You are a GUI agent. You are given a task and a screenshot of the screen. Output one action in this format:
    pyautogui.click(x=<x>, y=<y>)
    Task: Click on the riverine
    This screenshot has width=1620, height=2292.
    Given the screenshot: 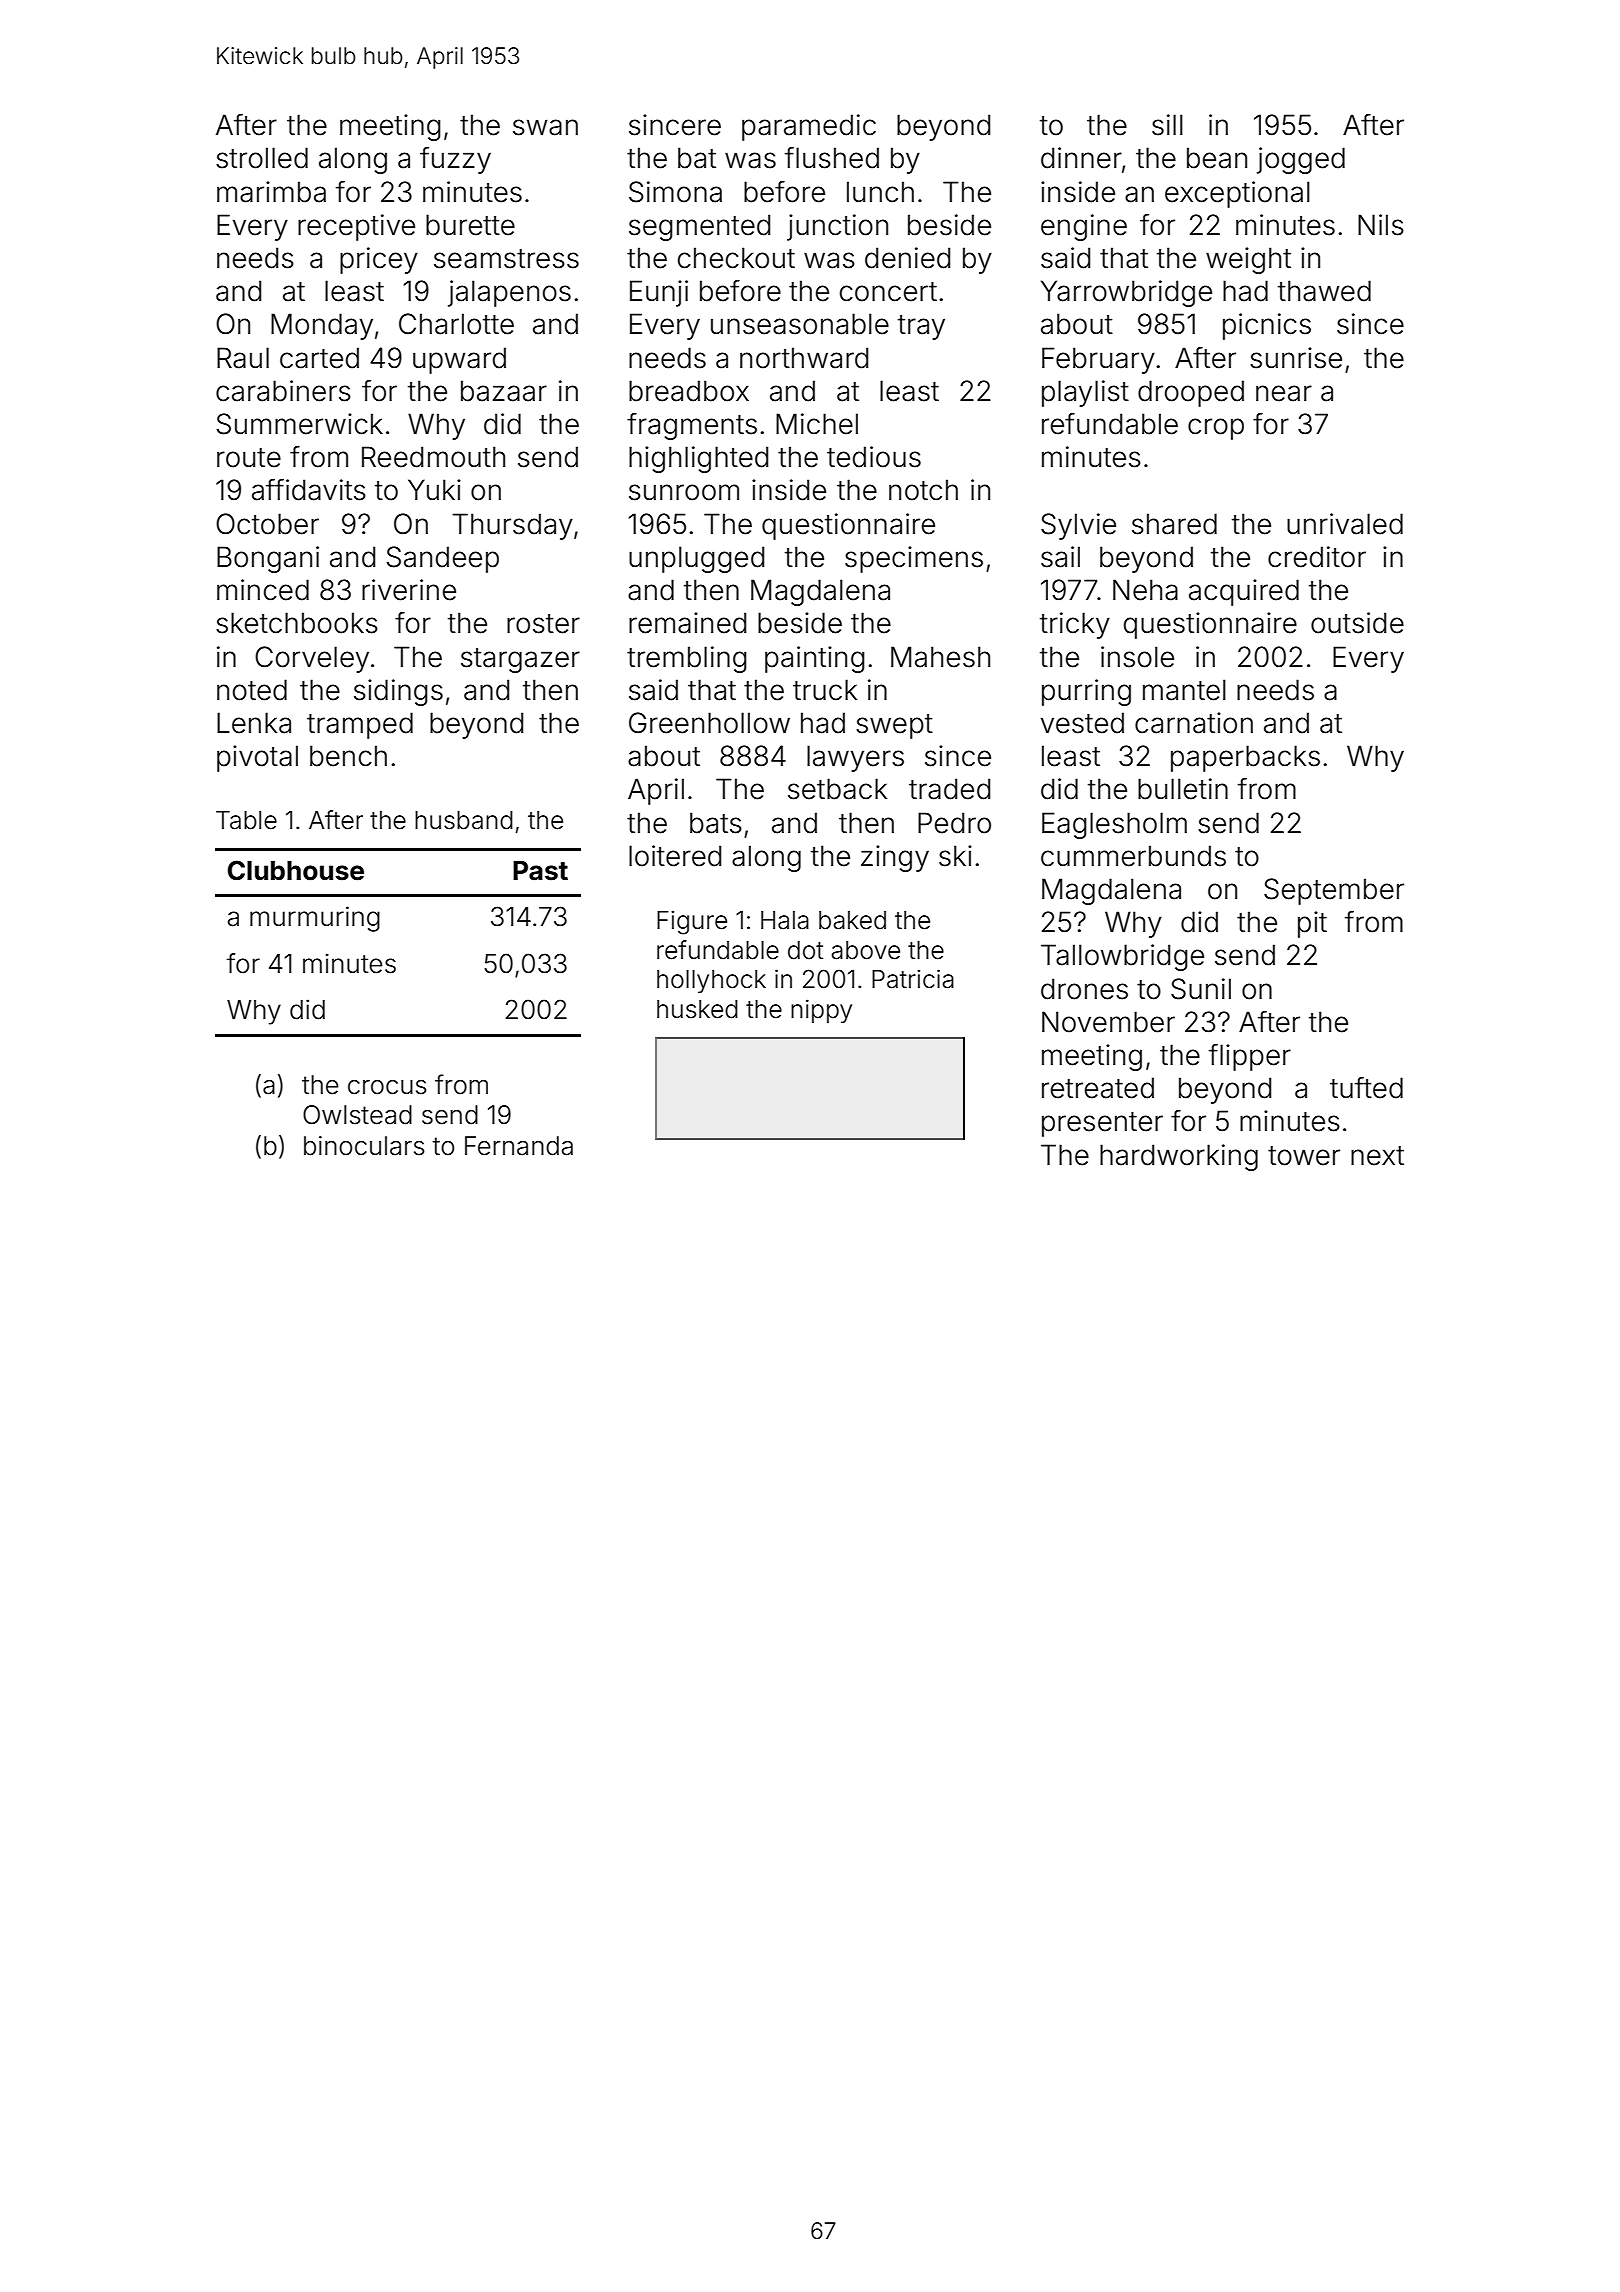 What is the action you would take?
    pyautogui.click(x=409, y=590)
